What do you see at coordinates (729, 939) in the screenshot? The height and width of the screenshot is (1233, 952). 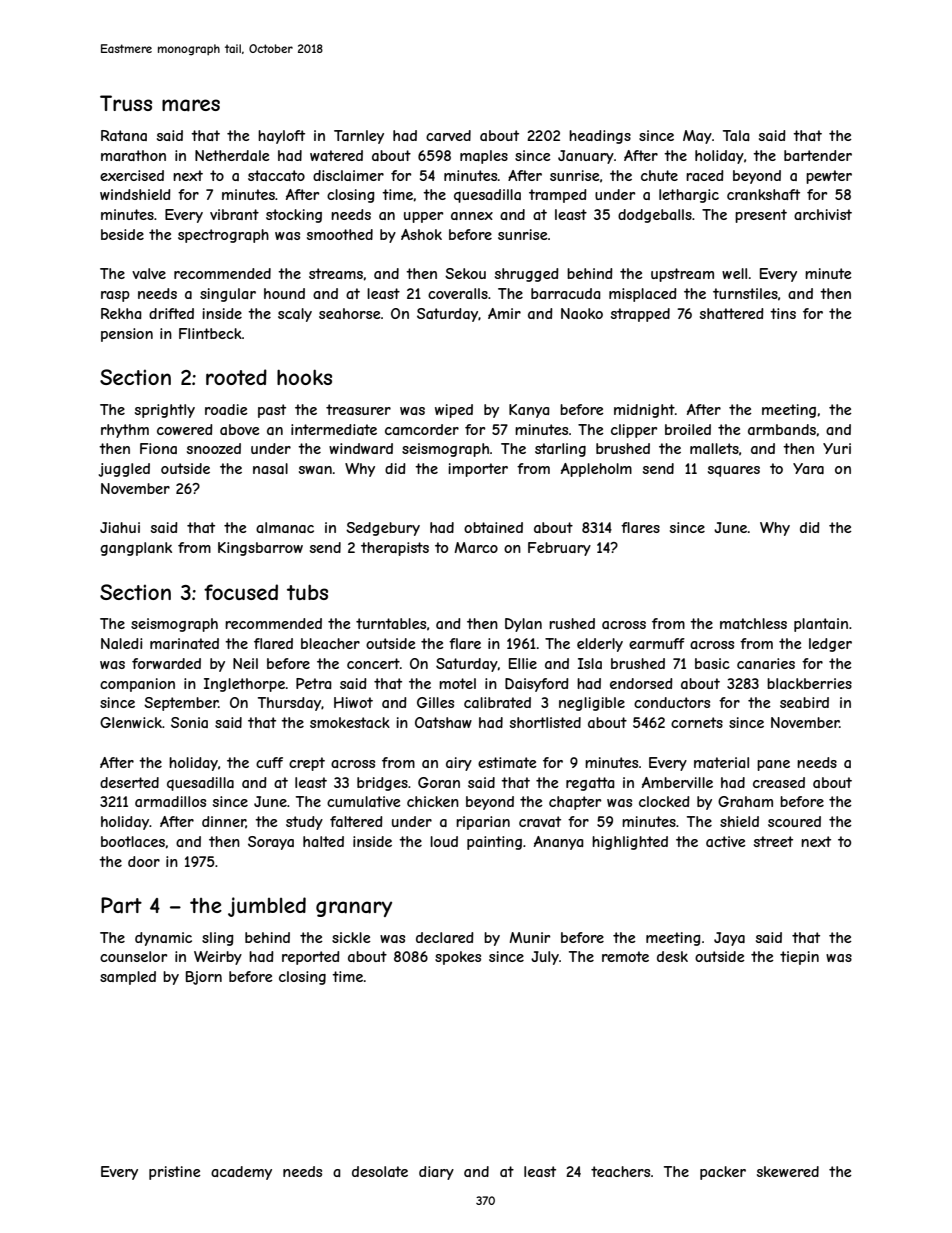 I see `Jaya` at bounding box center [729, 939].
